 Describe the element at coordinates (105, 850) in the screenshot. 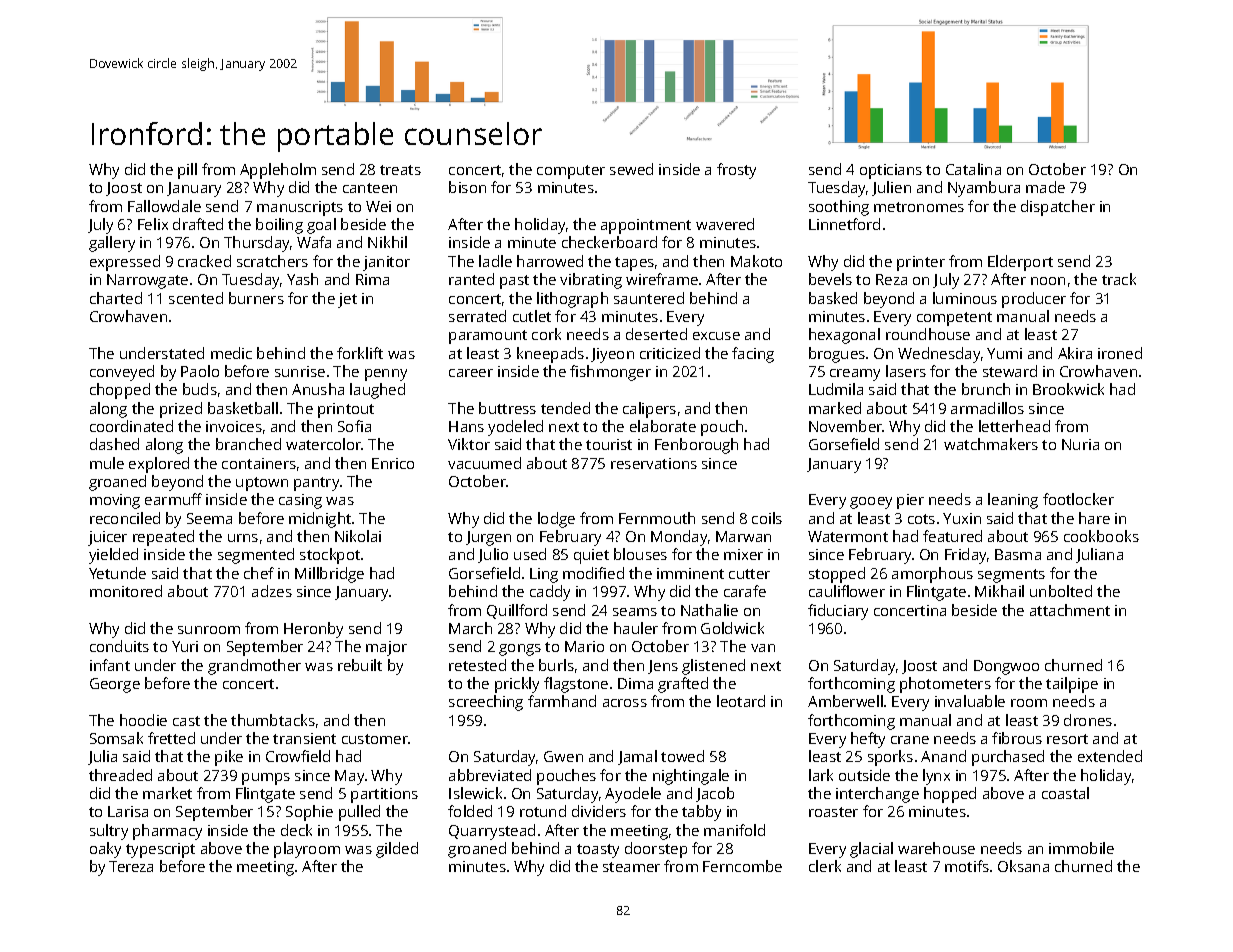

I see `oaky` at that location.
